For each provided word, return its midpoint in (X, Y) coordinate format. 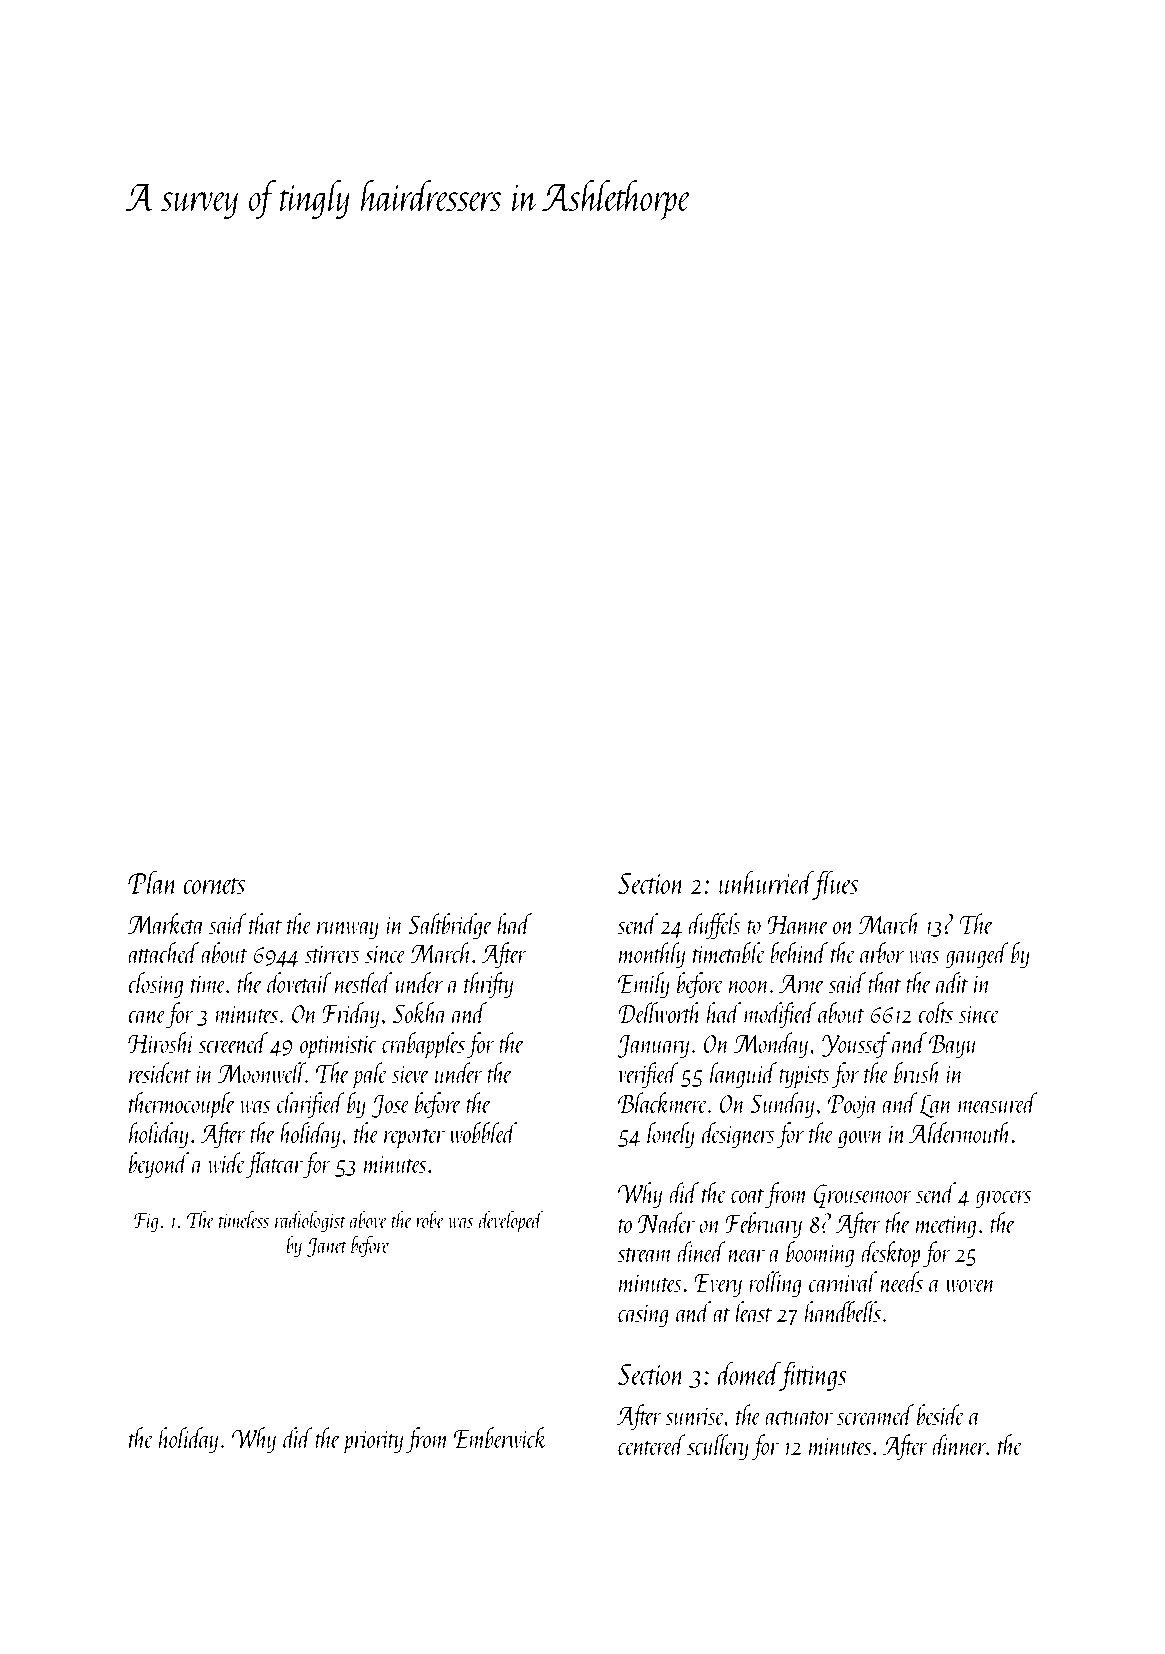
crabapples (423, 1045)
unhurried (766, 882)
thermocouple (182, 1105)
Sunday (782, 1105)
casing (643, 1315)
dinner (959, 1444)
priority (373, 1442)
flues (835, 885)
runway (348, 930)
